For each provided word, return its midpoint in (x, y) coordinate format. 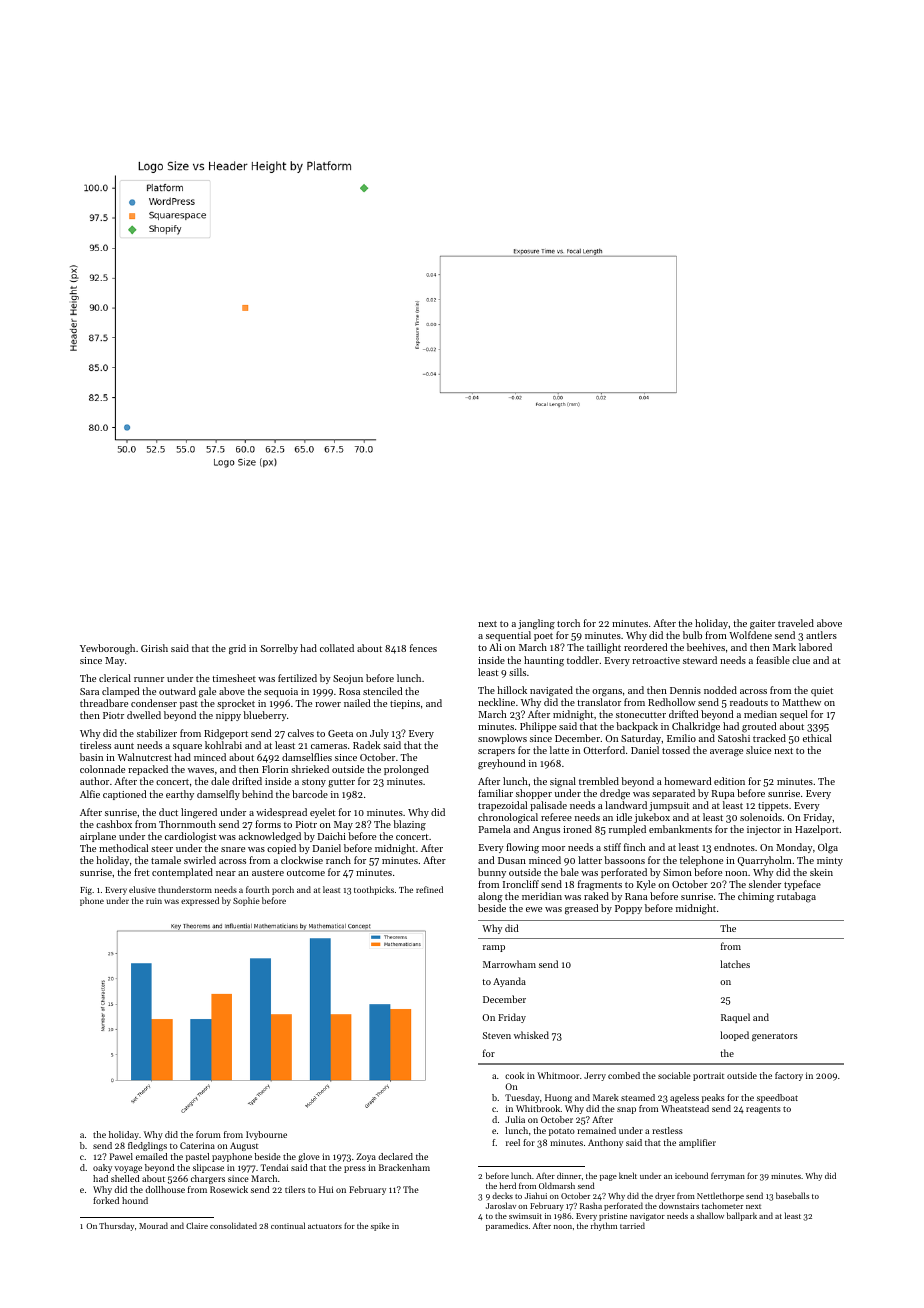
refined (429, 889)
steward (700, 660)
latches (735, 964)
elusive (142, 889)
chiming (756, 897)
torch (568, 623)
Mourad (153, 1225)
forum (208, 1134)
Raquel (735, 1018)
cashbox (114, 824)
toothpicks (374, 890)
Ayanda (509, 982)
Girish (154, 648)
